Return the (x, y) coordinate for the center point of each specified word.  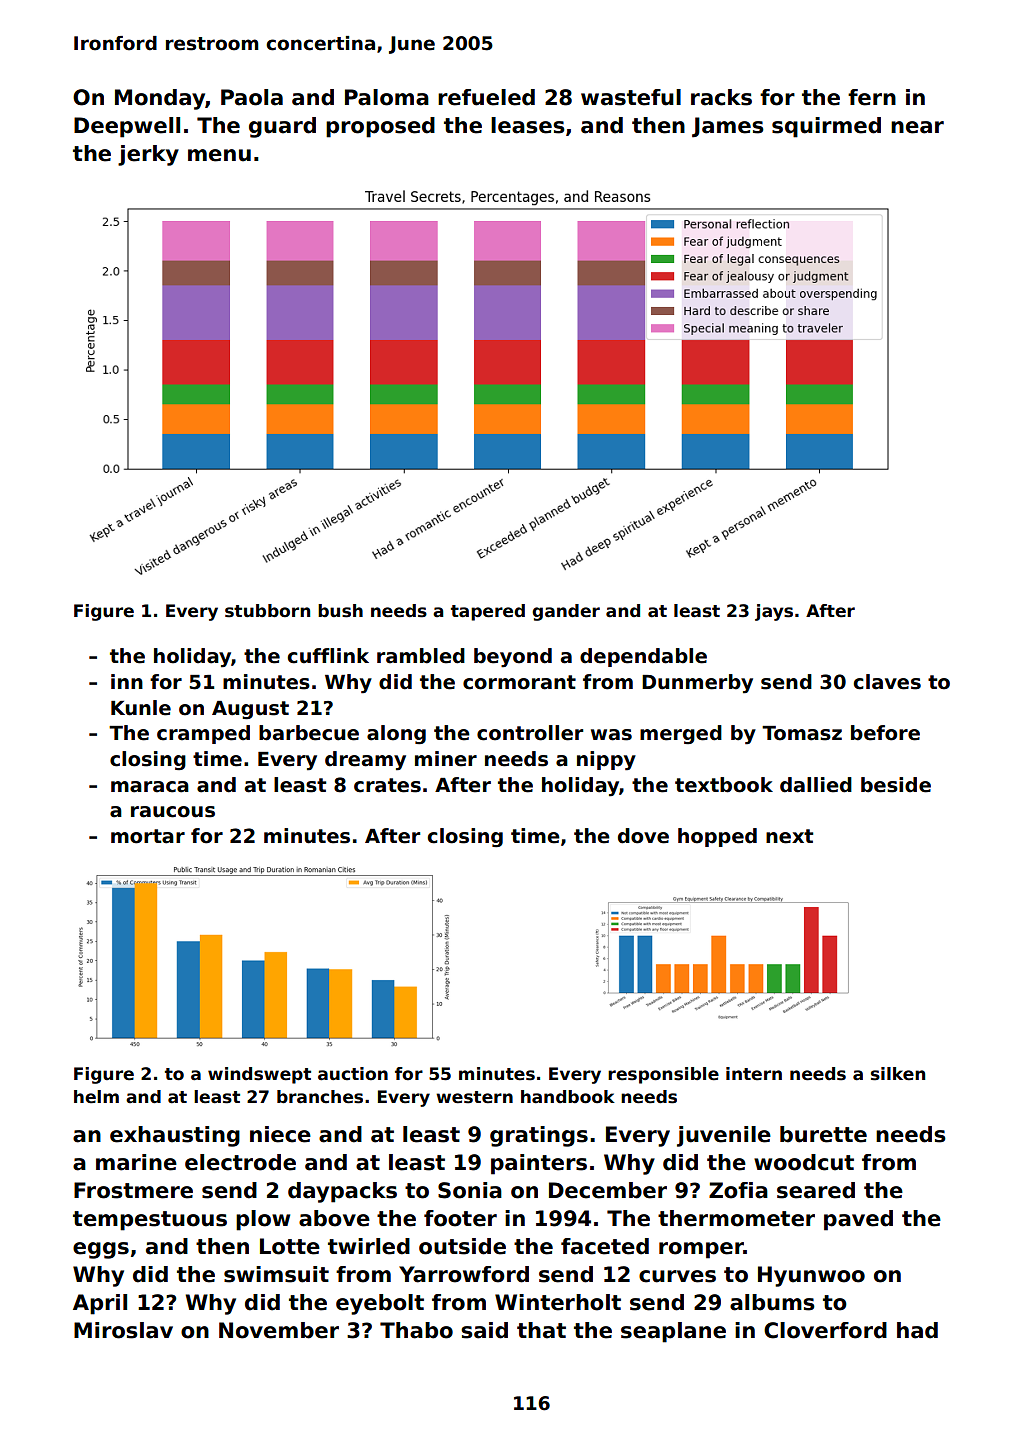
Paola (252, 97)
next (789, 836)
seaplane (673, 1332)
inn (127, 681)
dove (643, 836)
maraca (150, 787)
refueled (486, 97)
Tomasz (802, 733)
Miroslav (123, 1330)
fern (872, 97)
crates (387, 785)
